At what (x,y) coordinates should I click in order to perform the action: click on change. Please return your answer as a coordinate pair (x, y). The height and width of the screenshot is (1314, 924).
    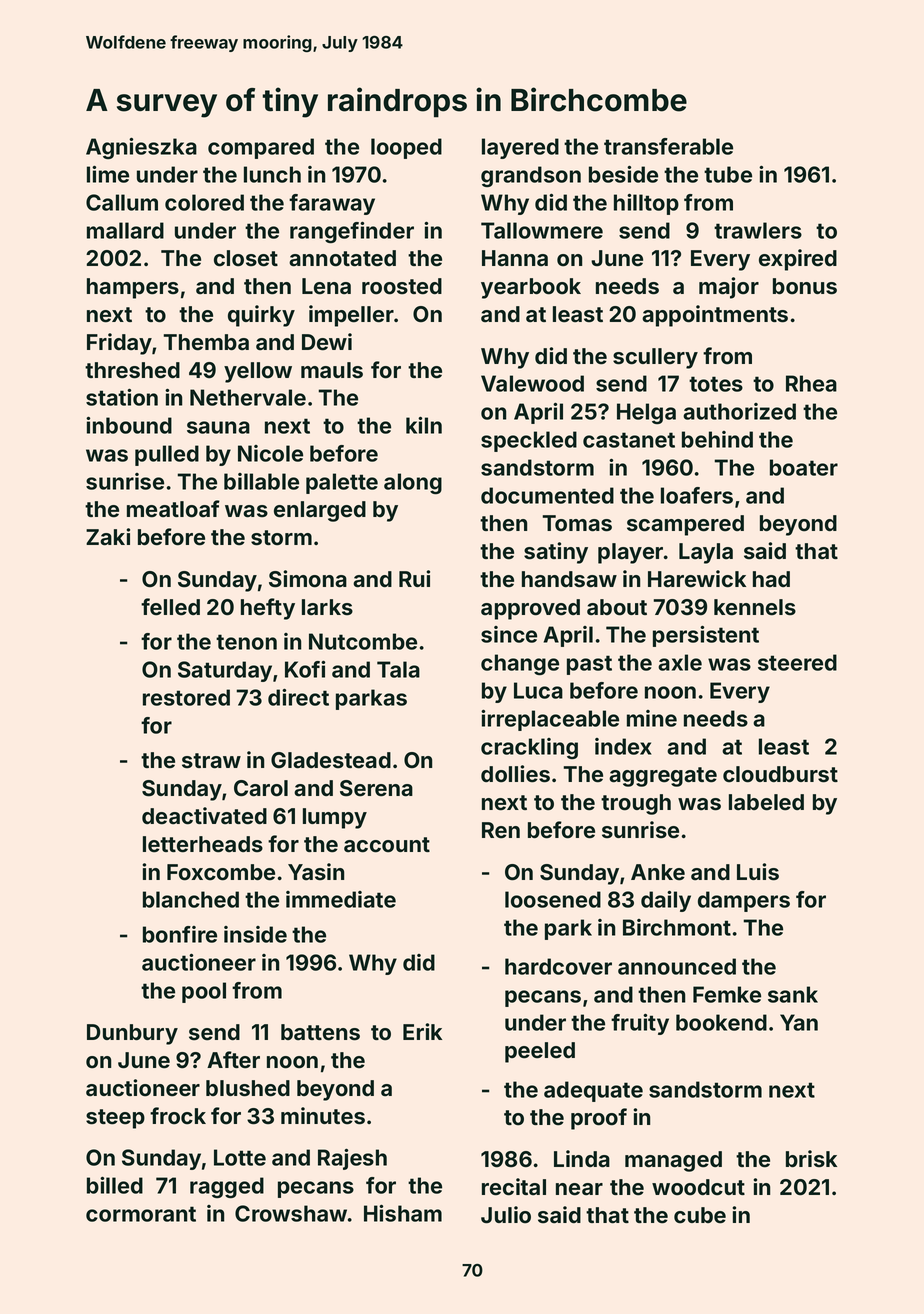
    Looking at the image, I should click on (520, 664).
